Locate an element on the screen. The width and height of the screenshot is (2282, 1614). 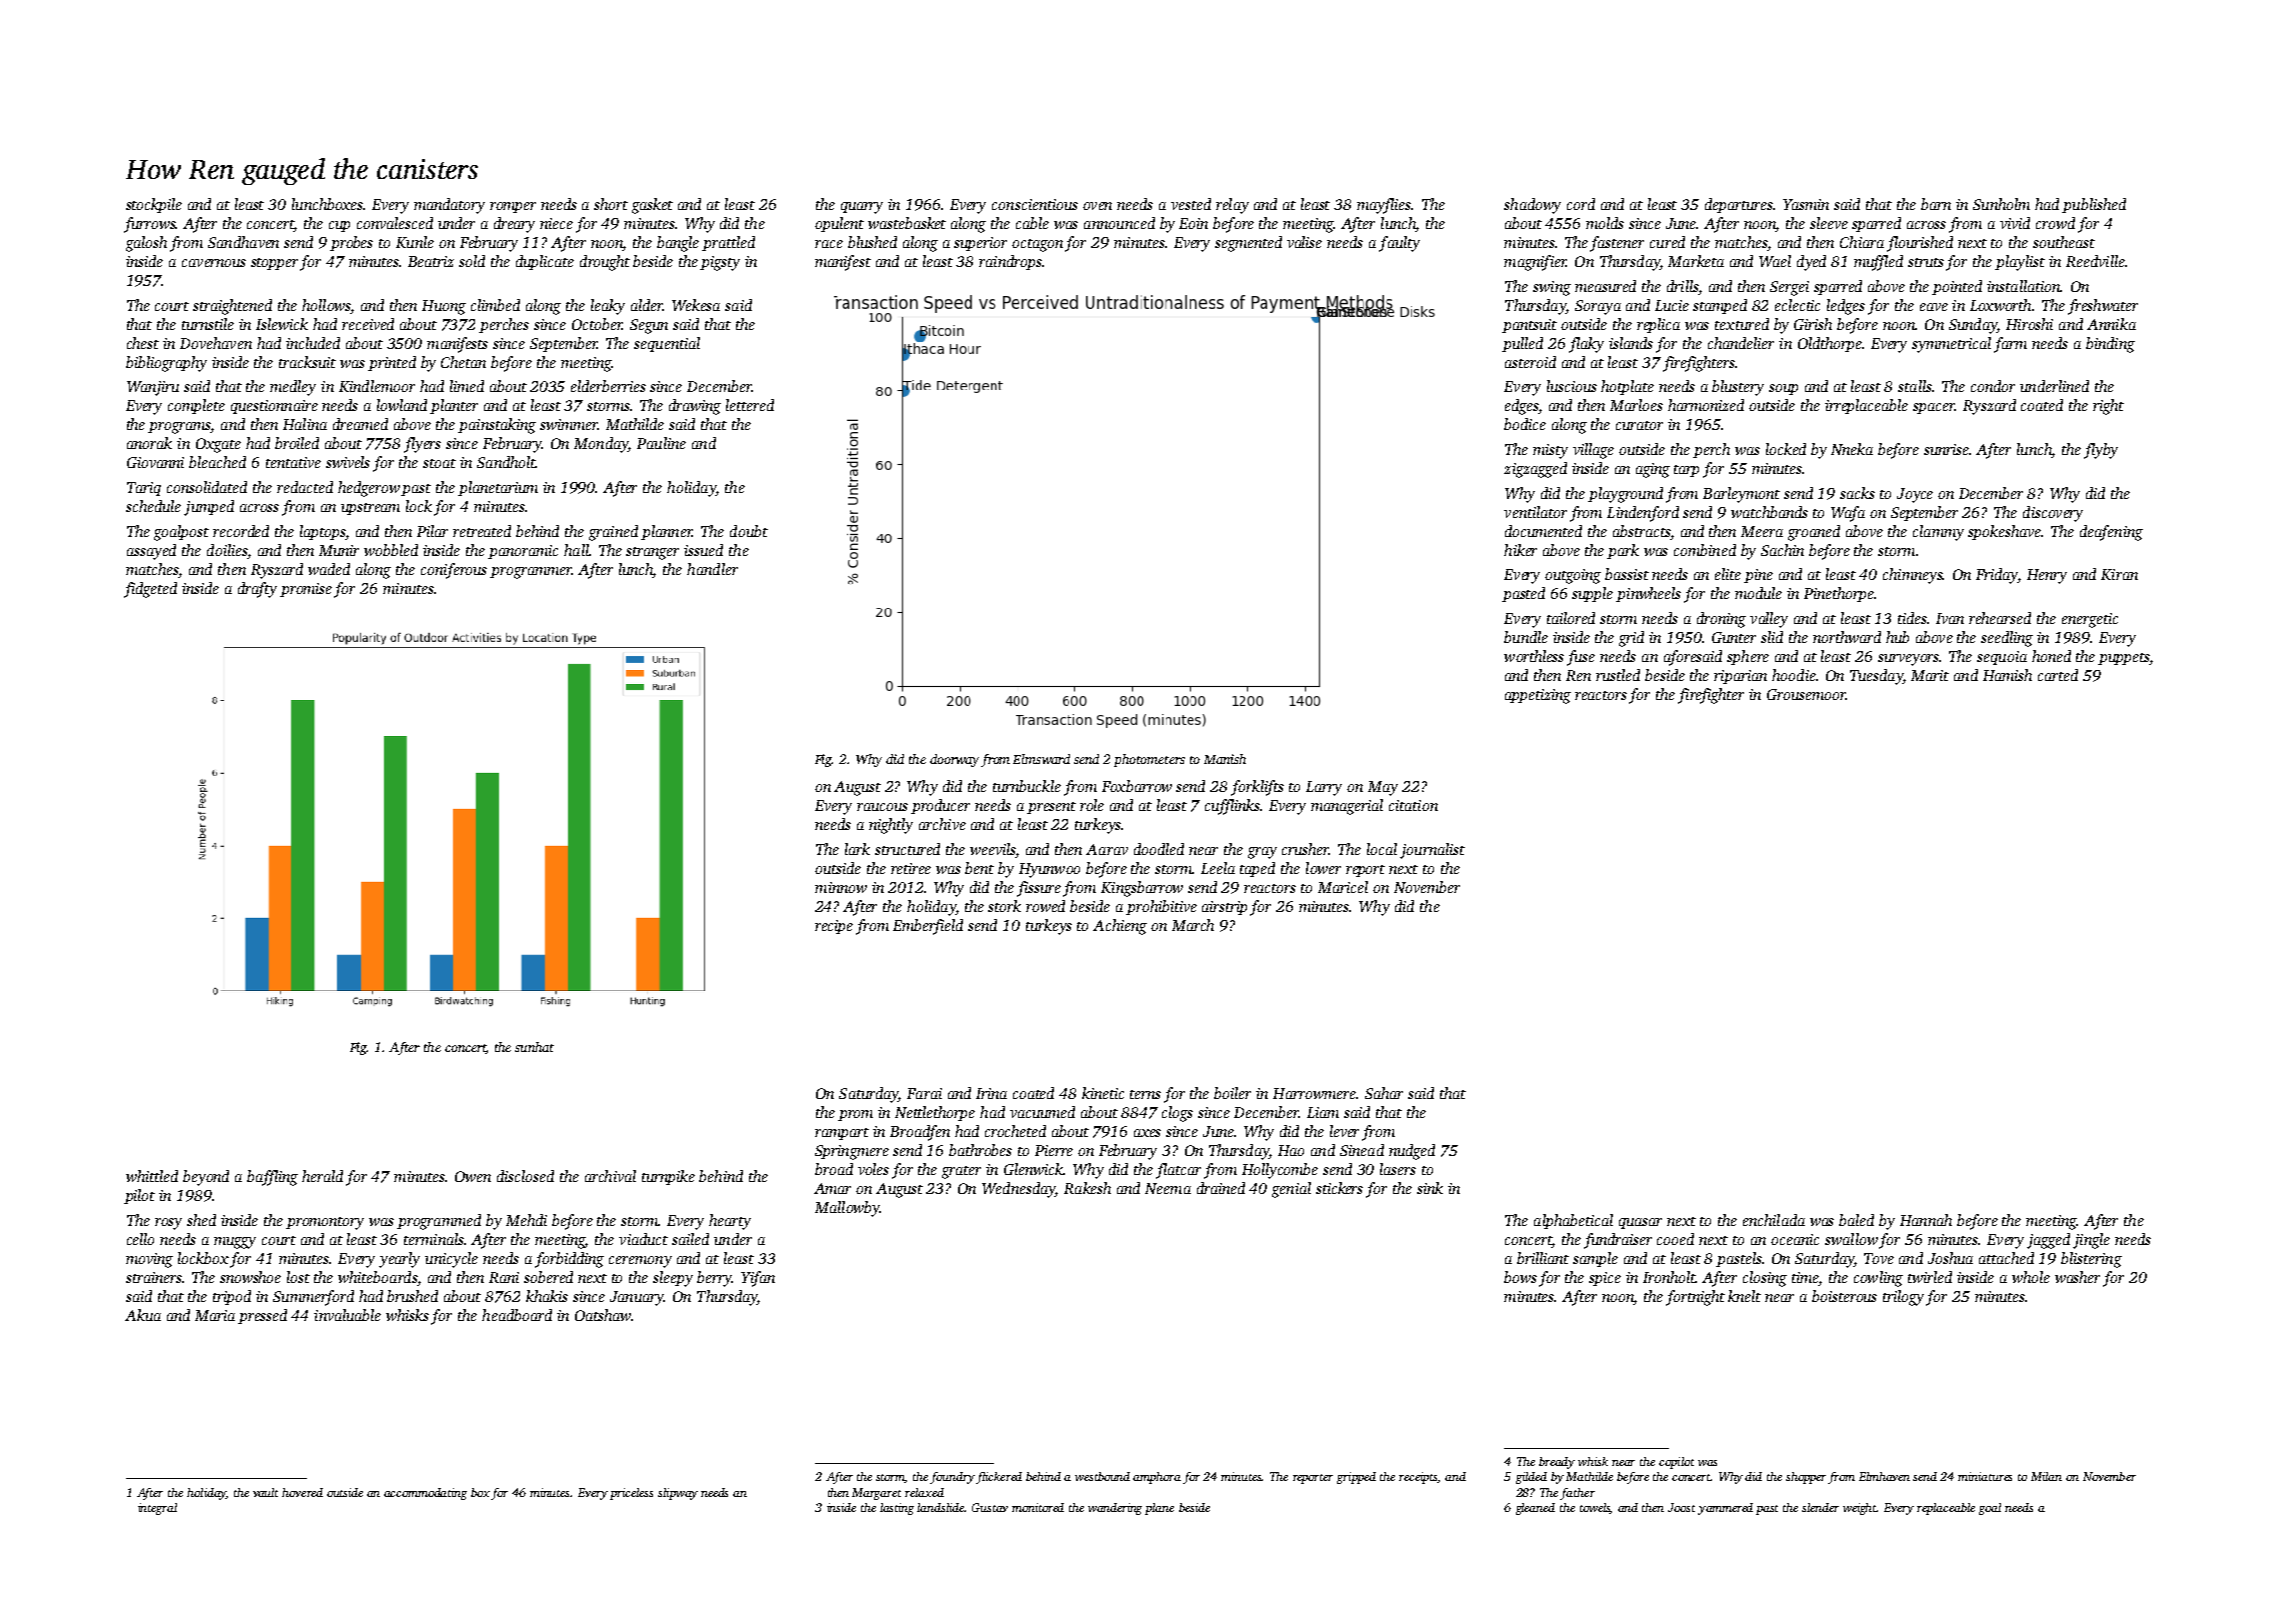
departures is located at coordinates (1739, 205).
